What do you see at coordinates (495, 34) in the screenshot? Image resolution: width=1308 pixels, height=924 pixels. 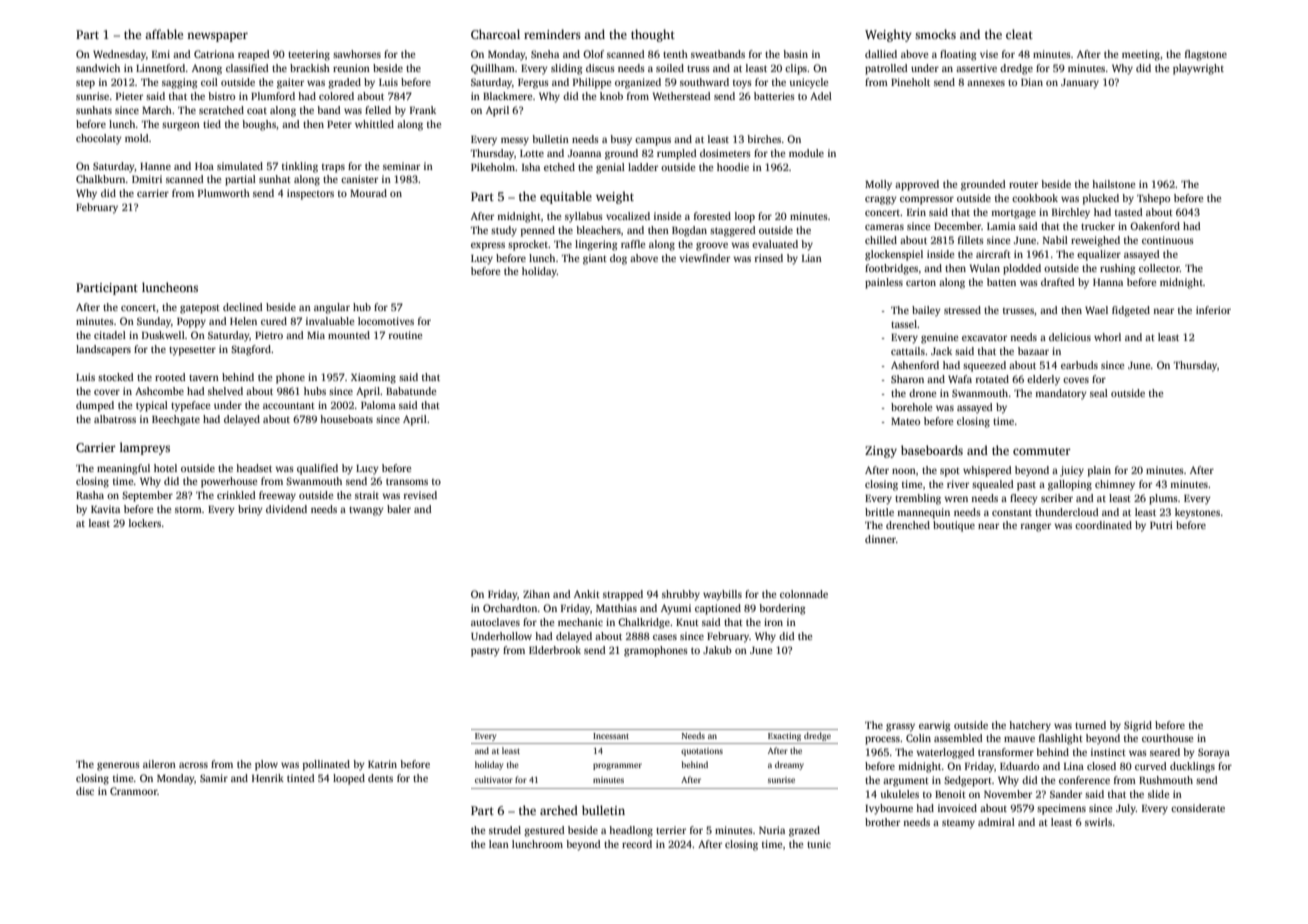 I see `Charcoal` at bounding box center [495, 34].
